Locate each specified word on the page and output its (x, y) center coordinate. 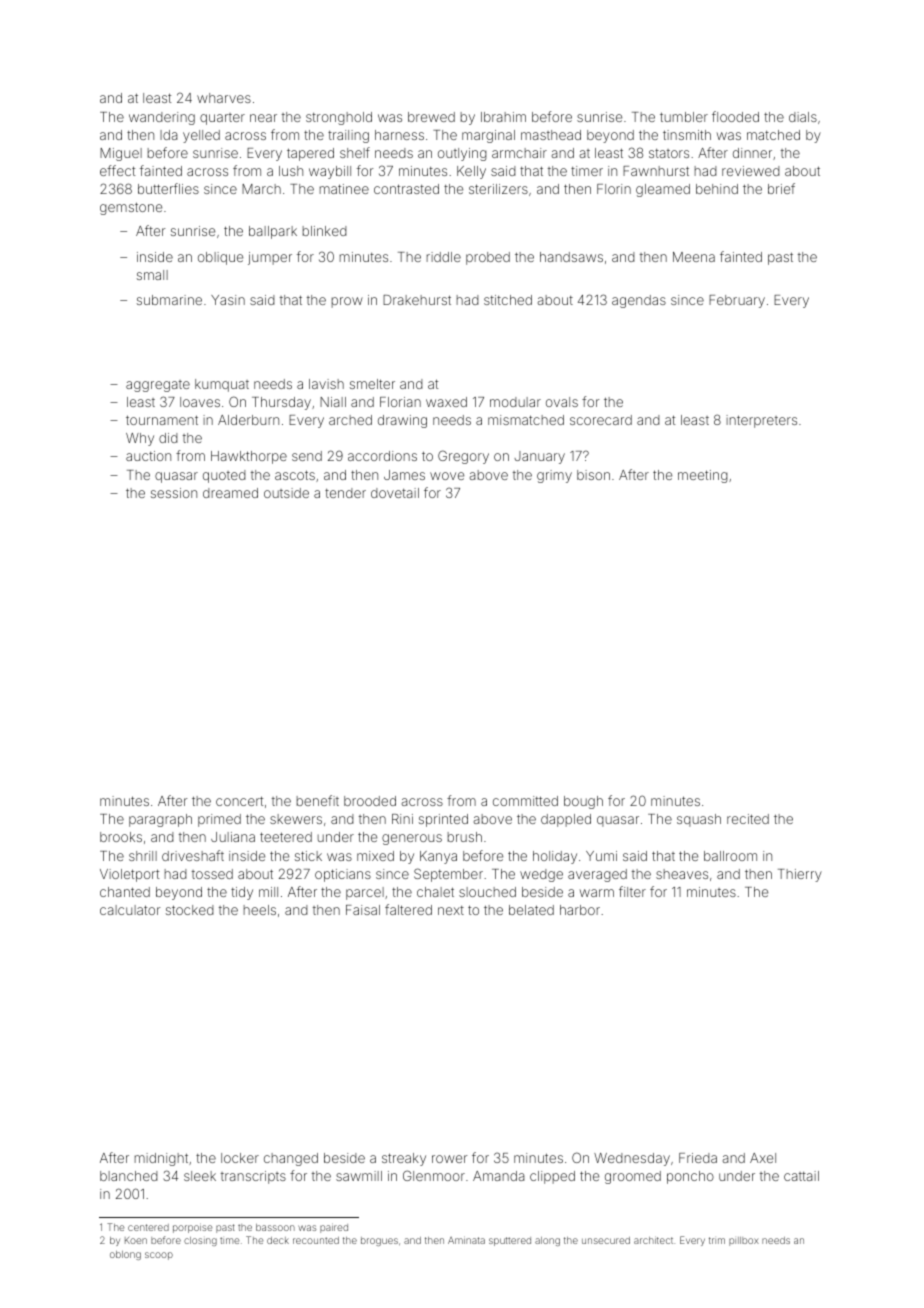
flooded (735, 116)
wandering (162, 118)
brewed (431, 117)
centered (148, 1227)
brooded (370, 801)
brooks (121, 837)
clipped (552, 1177)
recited (748, 819)
